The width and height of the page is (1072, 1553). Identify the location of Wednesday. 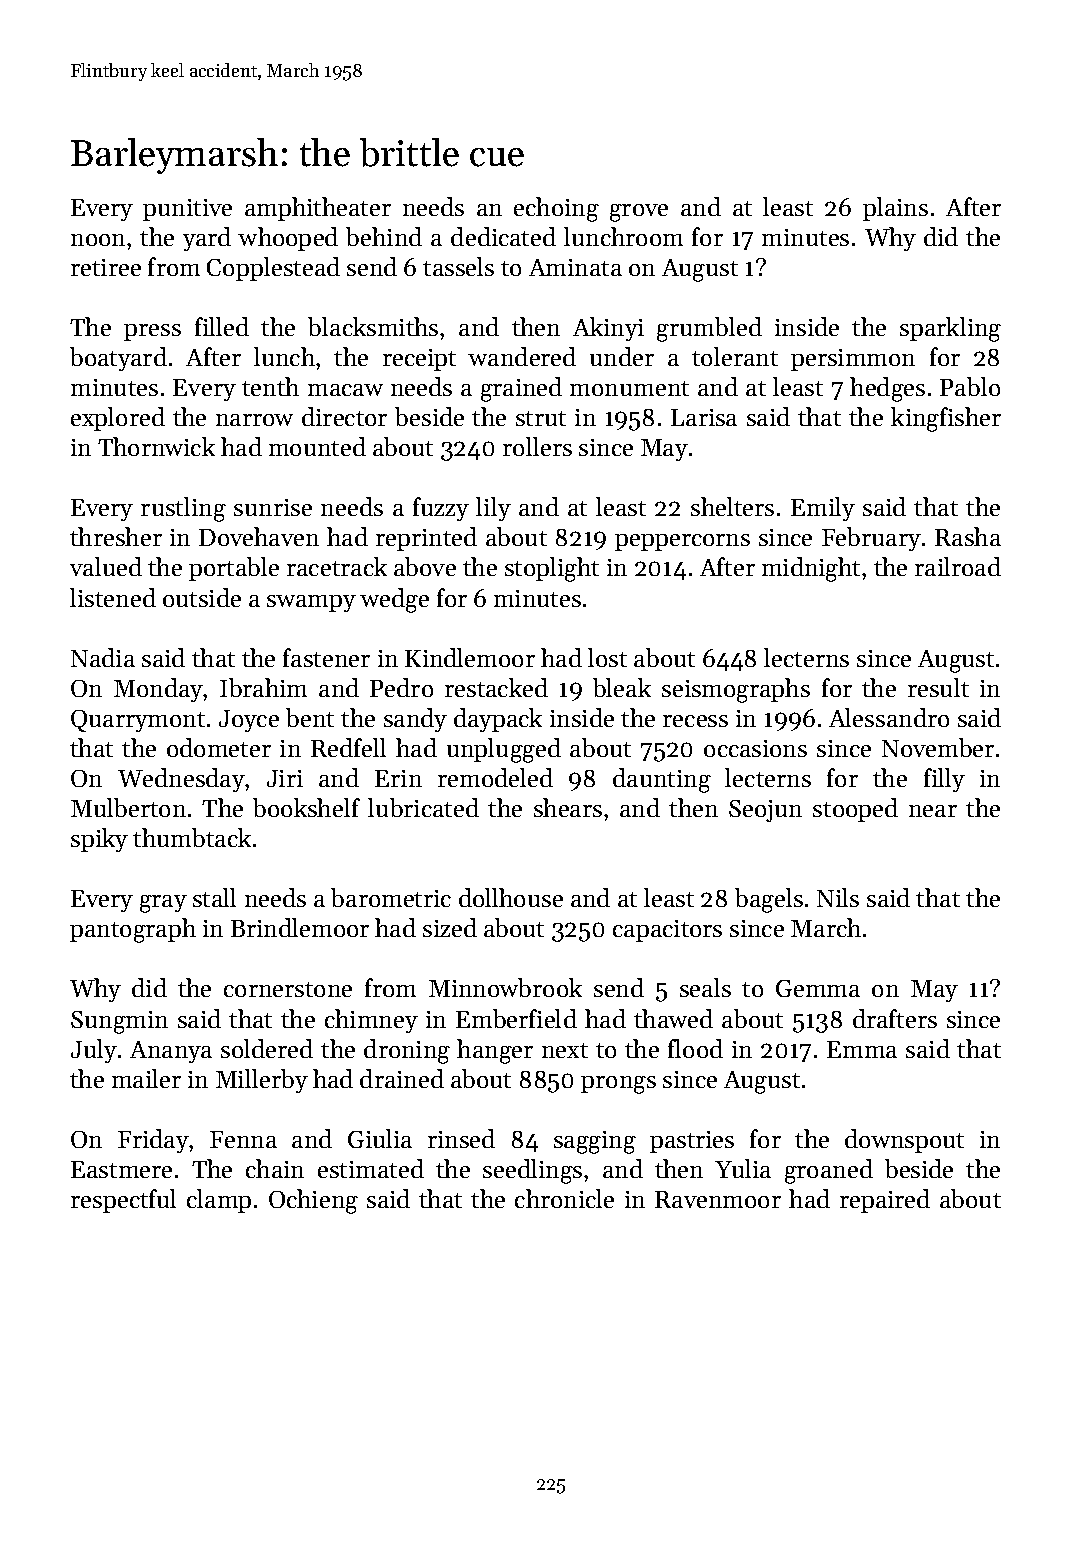
(181, 780).
